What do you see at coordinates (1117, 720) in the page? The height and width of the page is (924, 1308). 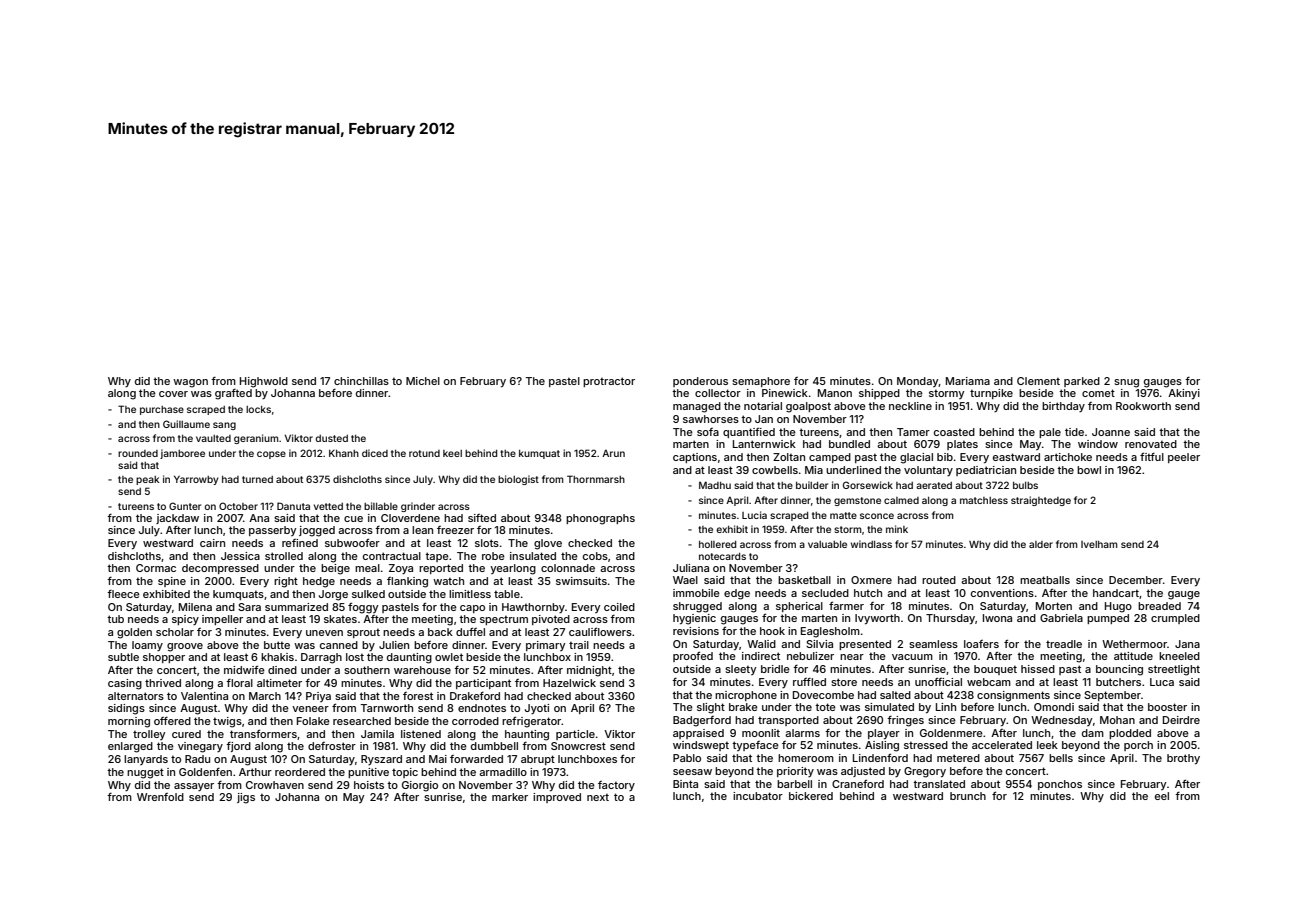 I see `Mohan` at bounding box center [1117, 720].
